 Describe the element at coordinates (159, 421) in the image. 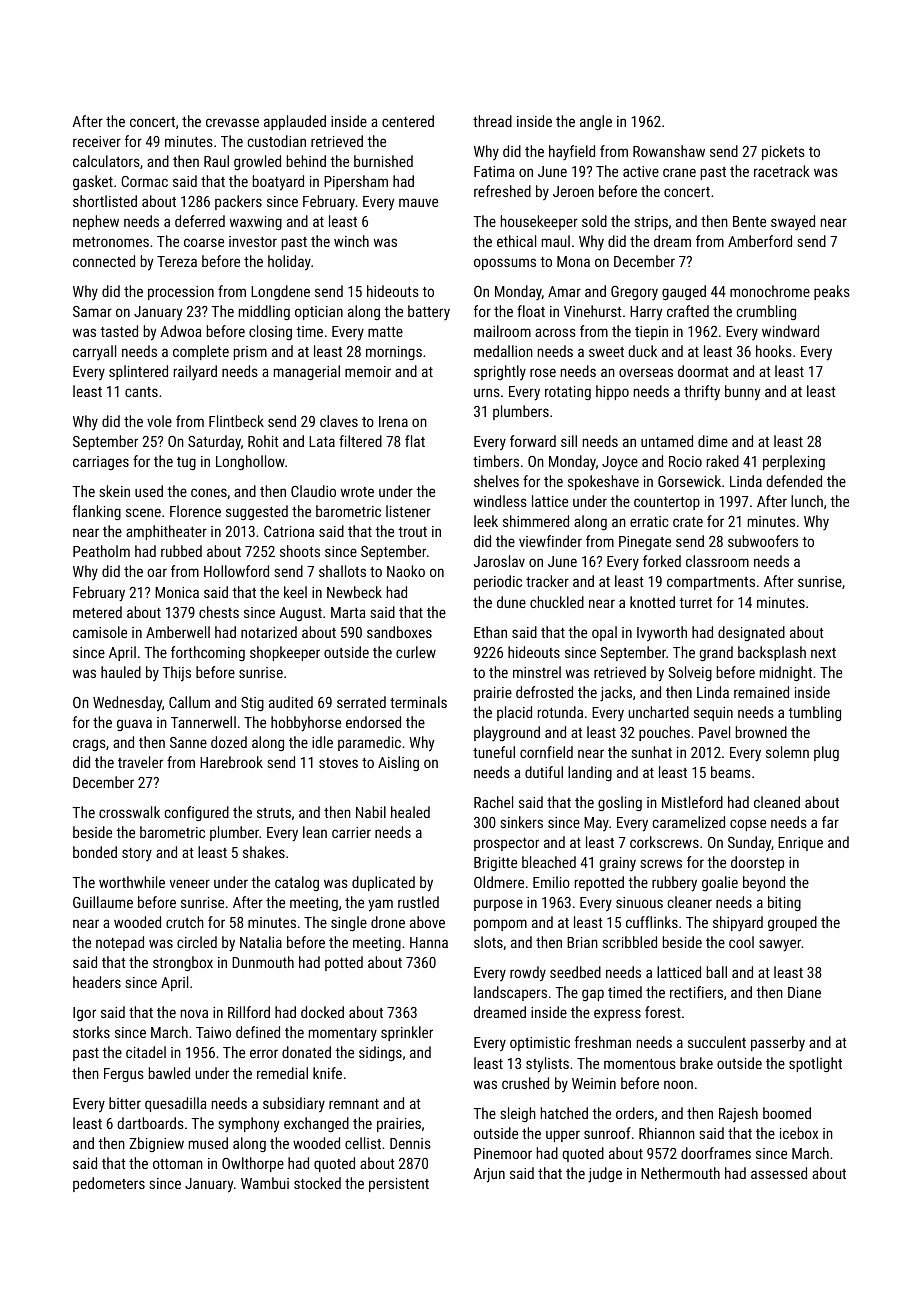

I see `vole` at that location.
